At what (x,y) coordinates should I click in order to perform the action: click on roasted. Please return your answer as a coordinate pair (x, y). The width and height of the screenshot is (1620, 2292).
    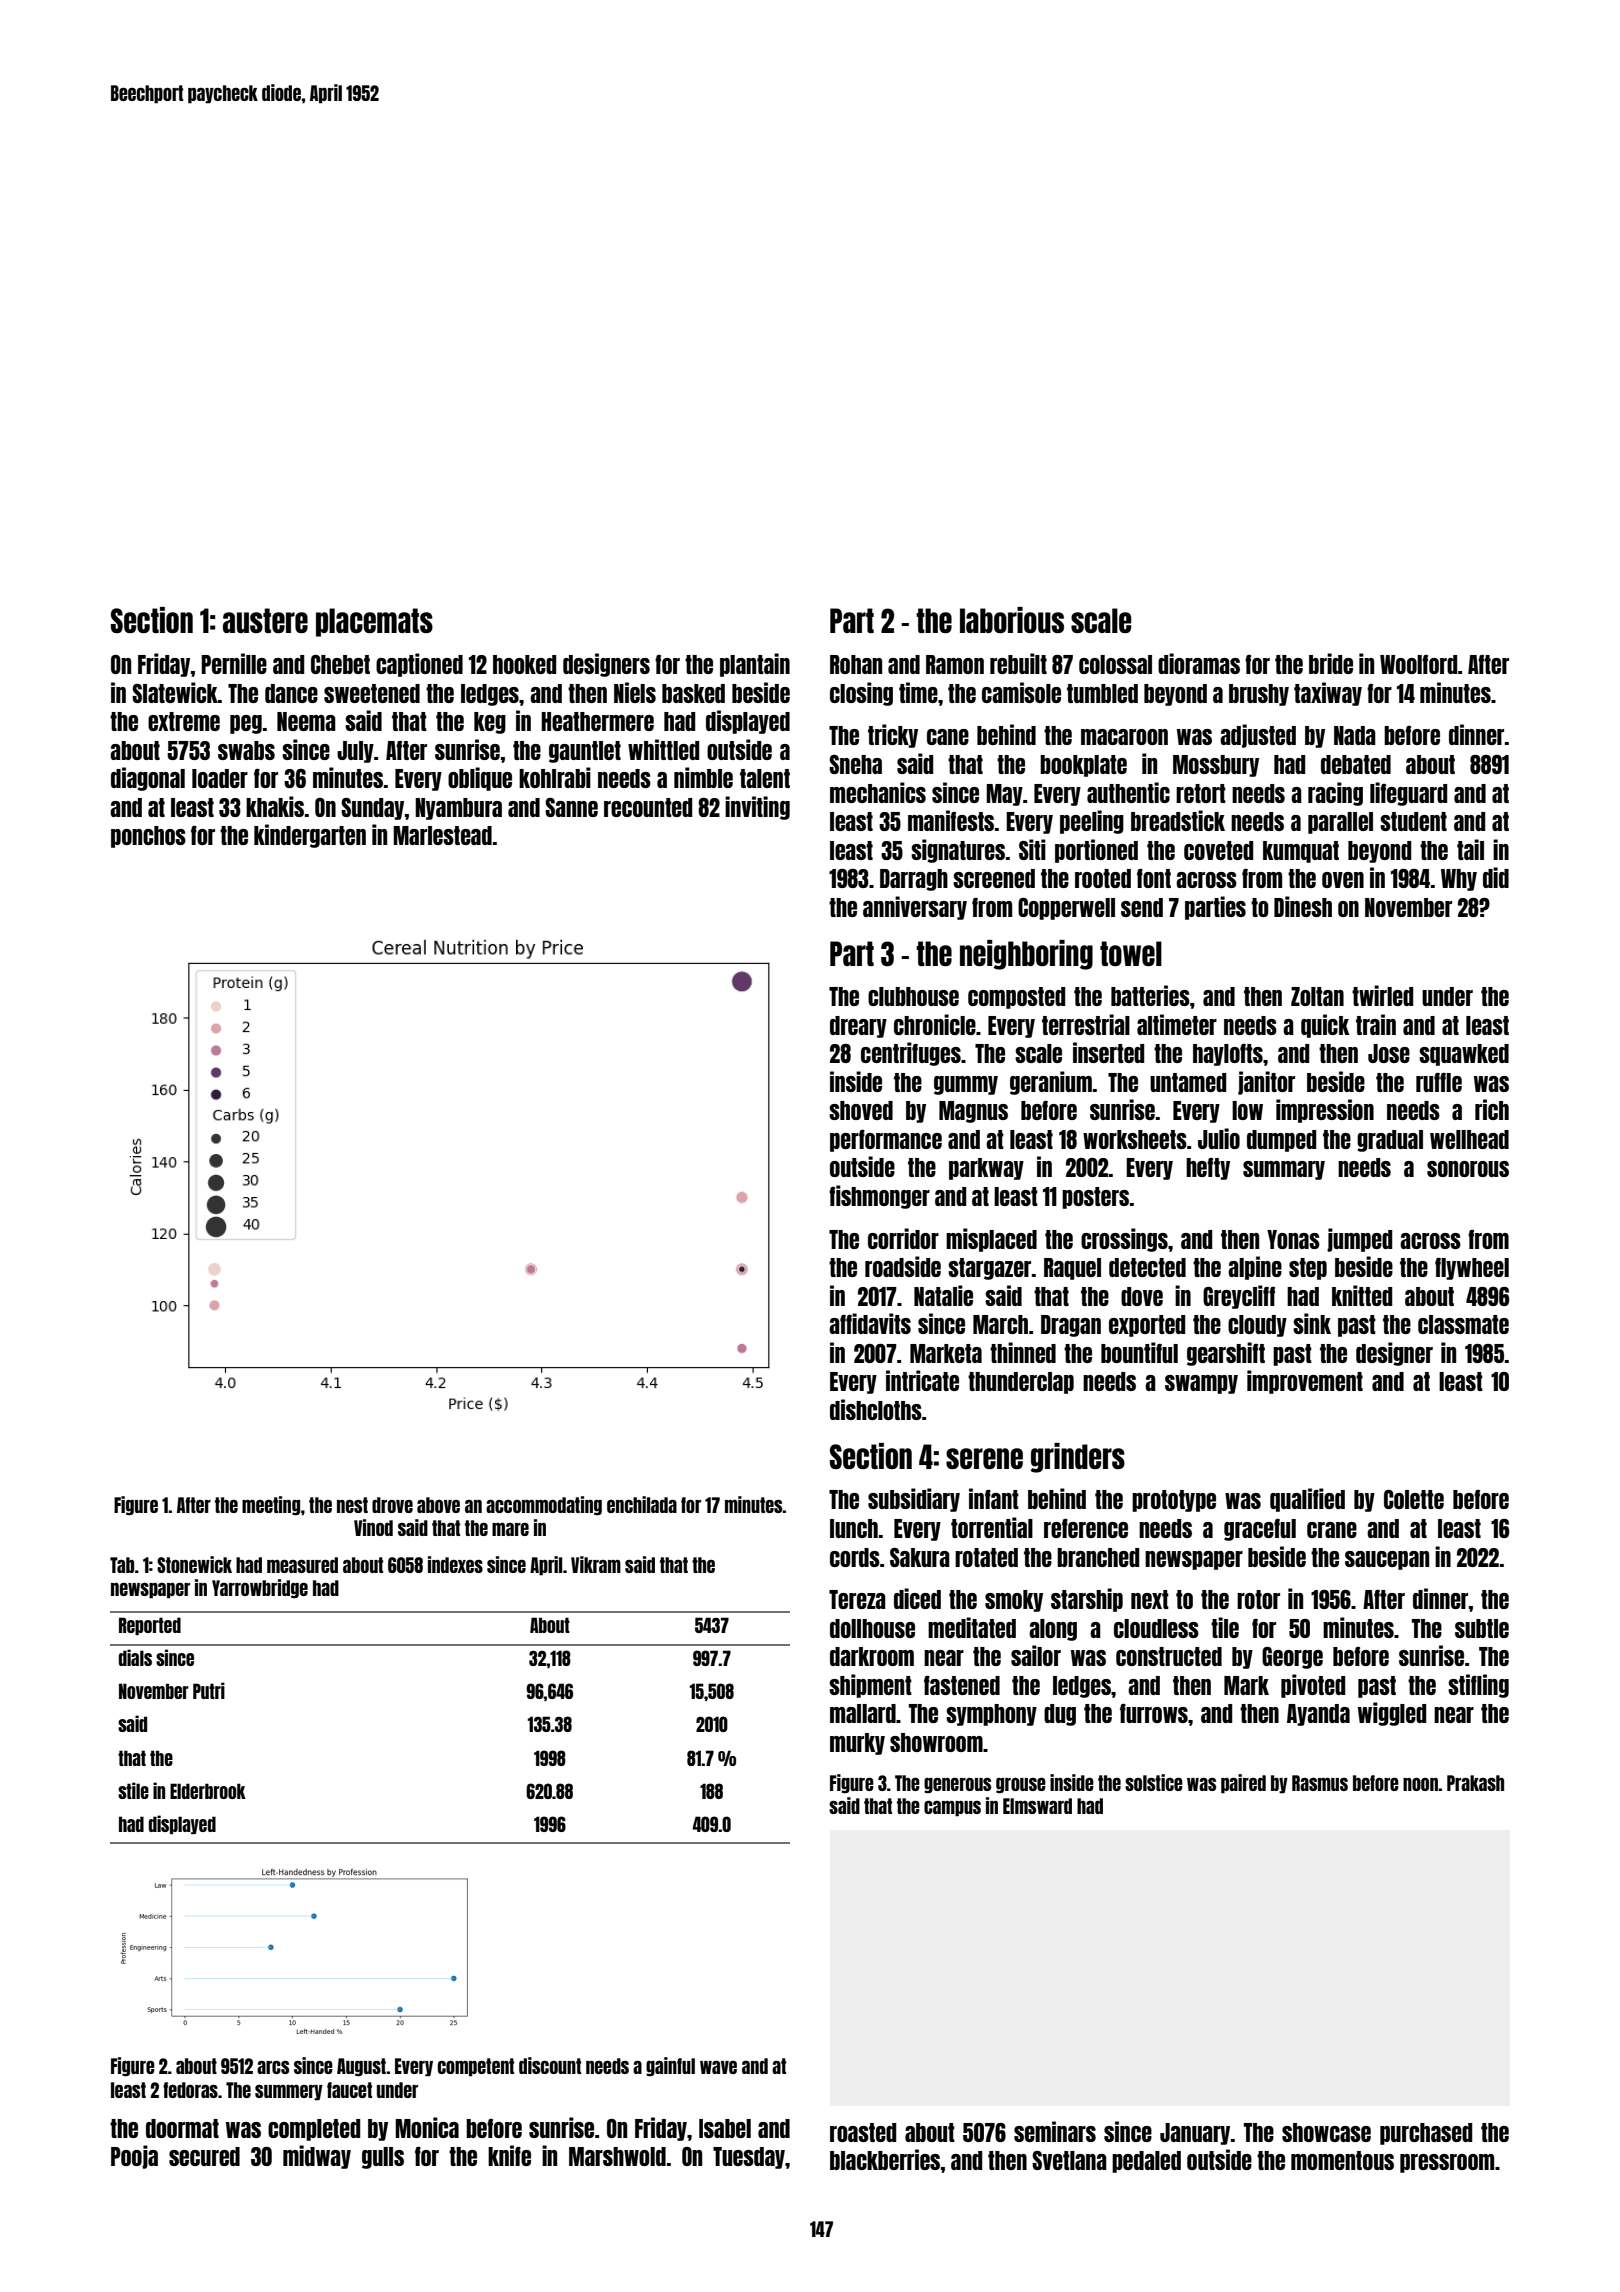
    Looking at the image, I should click on (863, 2132).
